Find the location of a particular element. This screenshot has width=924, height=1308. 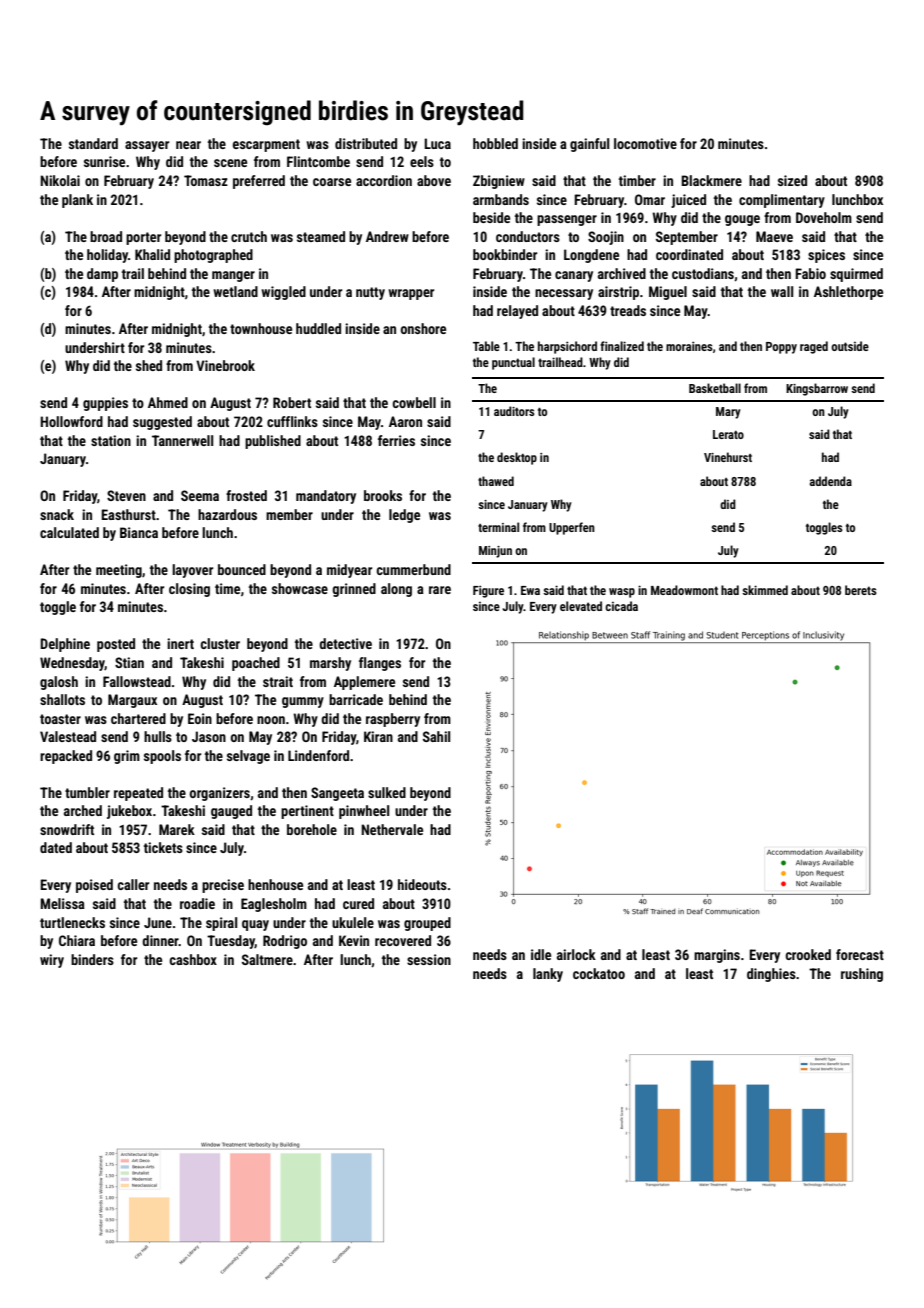

tickets is located at coordinates (163, 847).
